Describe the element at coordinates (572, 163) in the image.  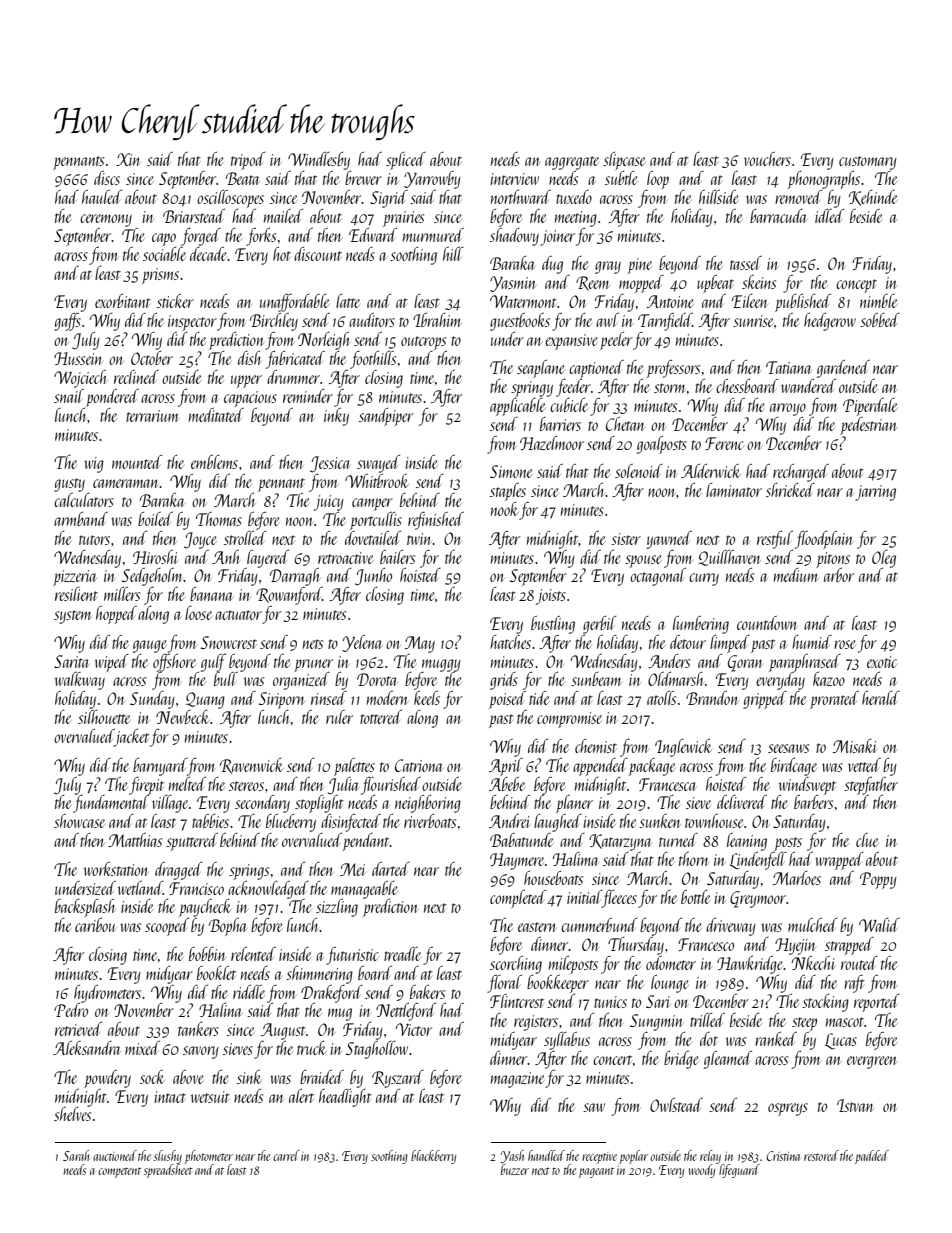
I see `aggregate` at that location.
